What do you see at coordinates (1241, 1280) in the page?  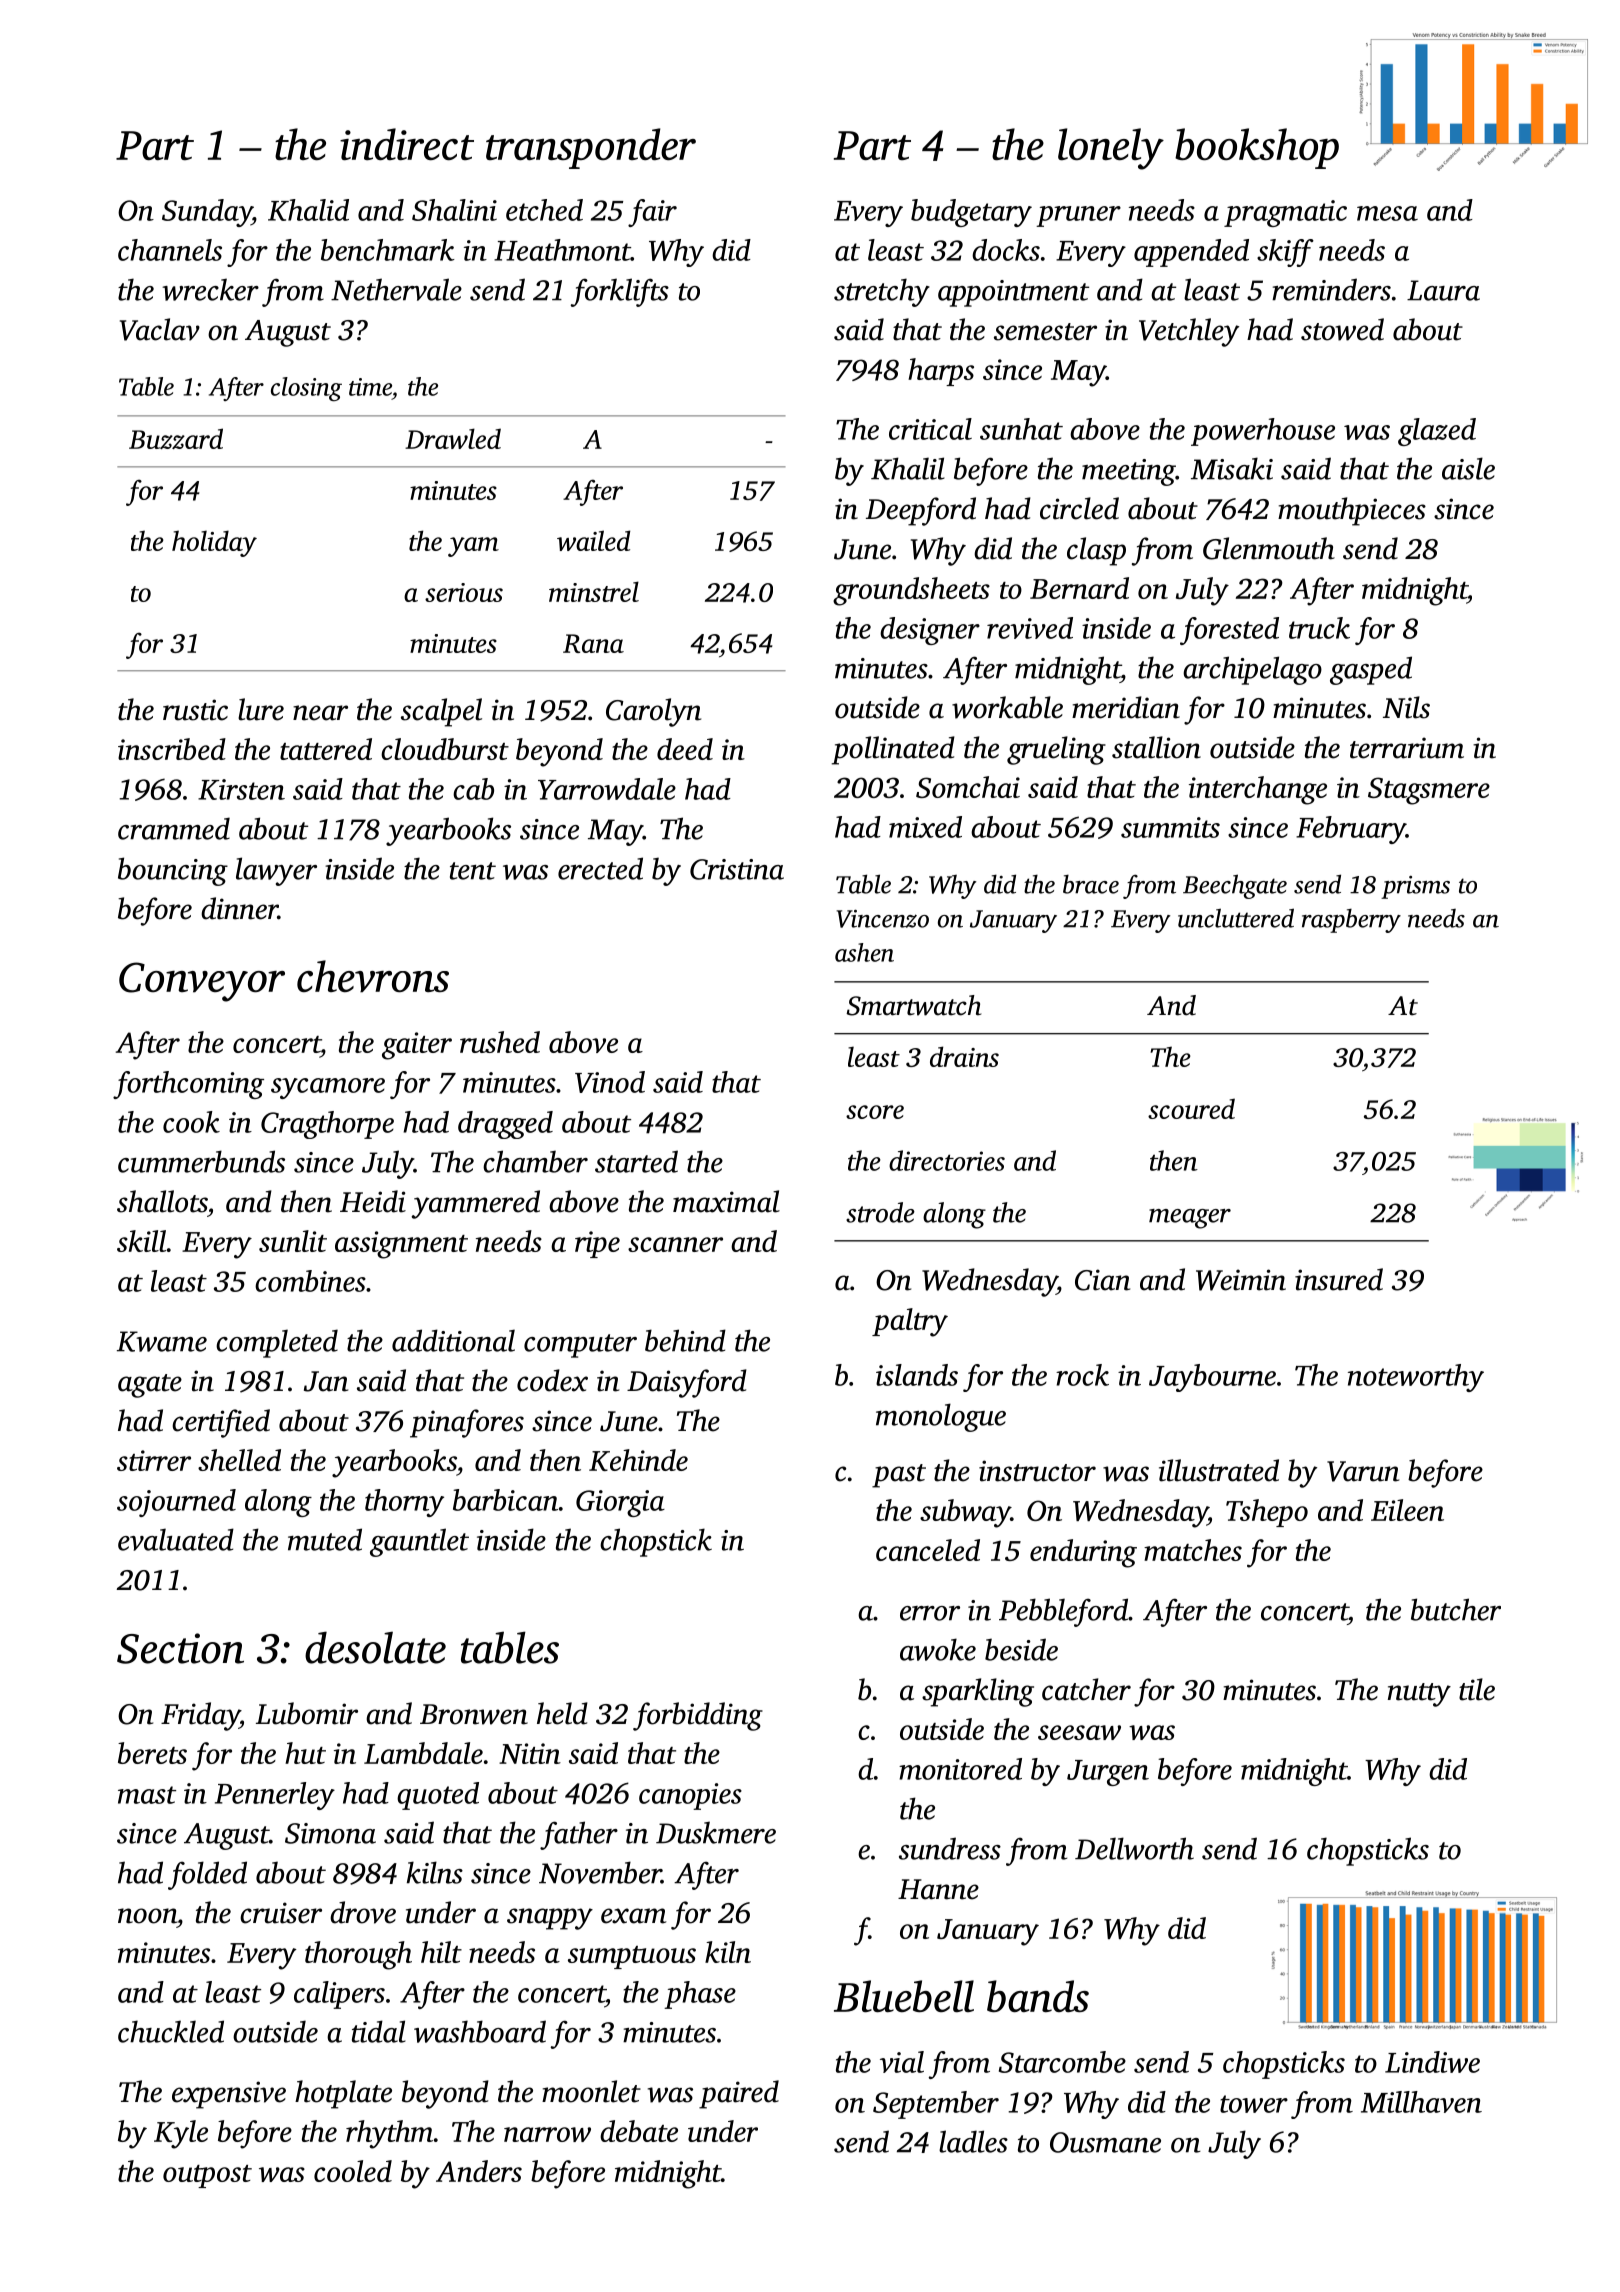 I see `Weimin` at bounding box center [1241, 1280].
